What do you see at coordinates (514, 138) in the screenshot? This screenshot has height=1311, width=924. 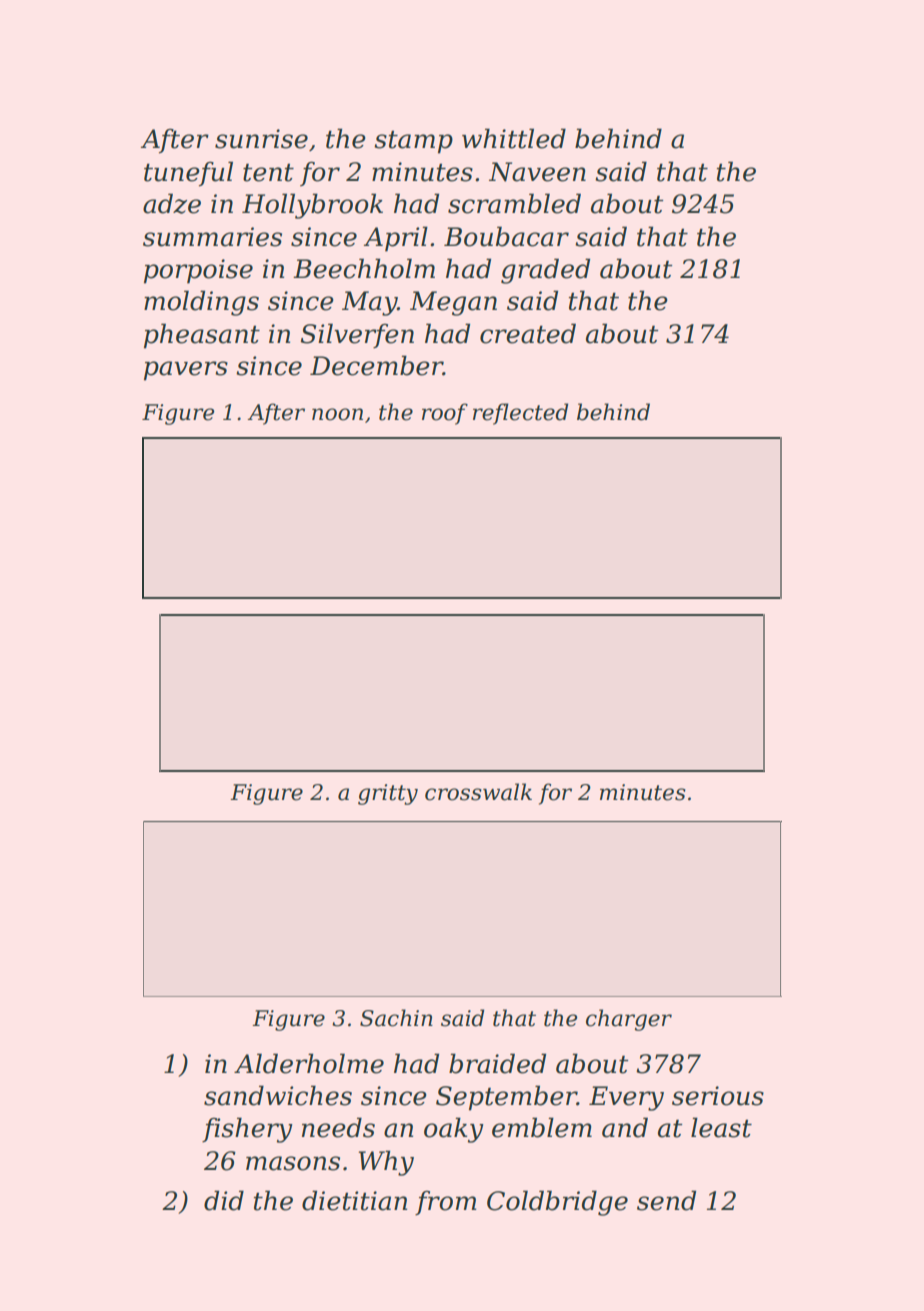 I see `whittled` at bounding box center [514, 138].
